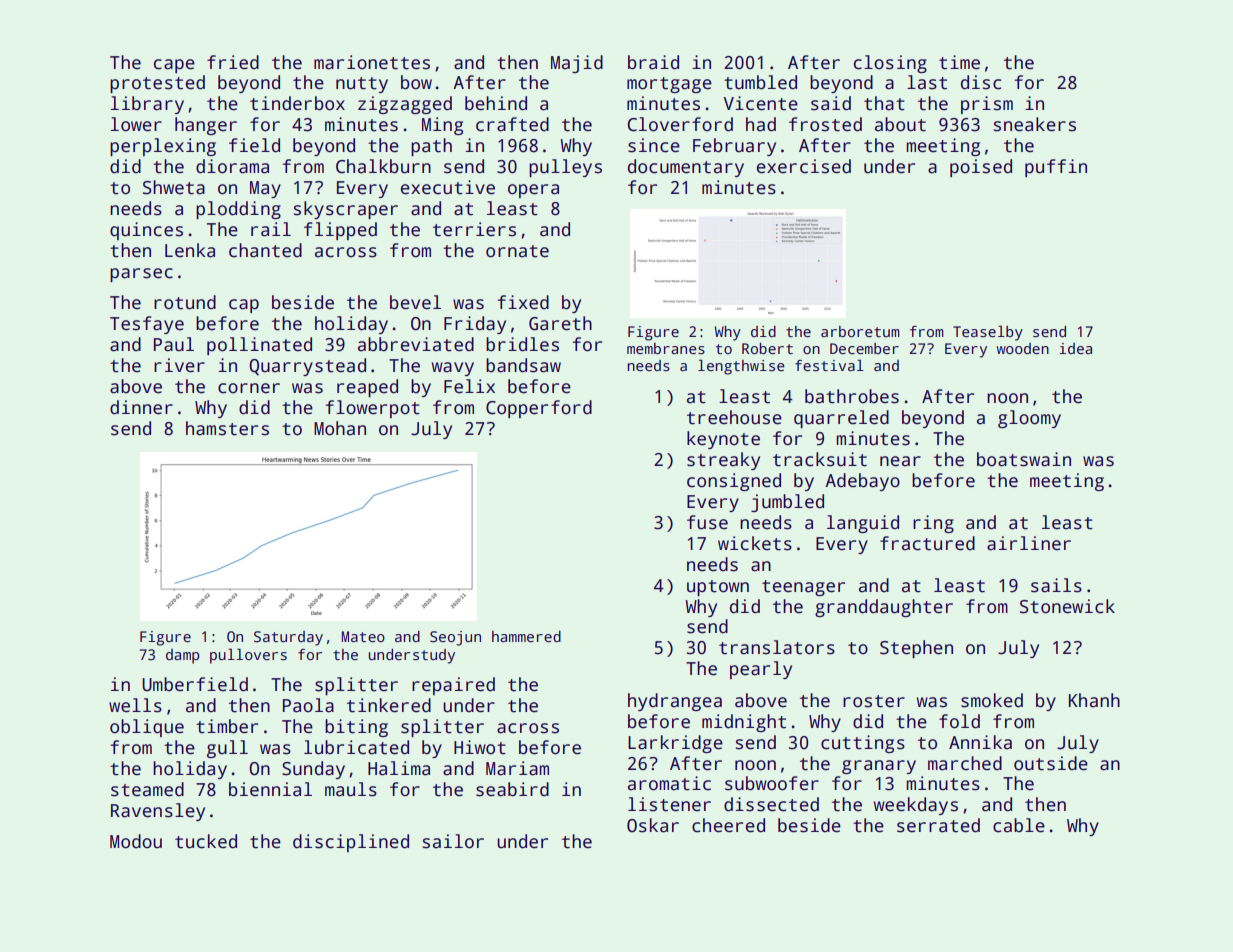 The width and height of the screenshot is (1233, 952). I want to click on cape, so click(174, 66).
